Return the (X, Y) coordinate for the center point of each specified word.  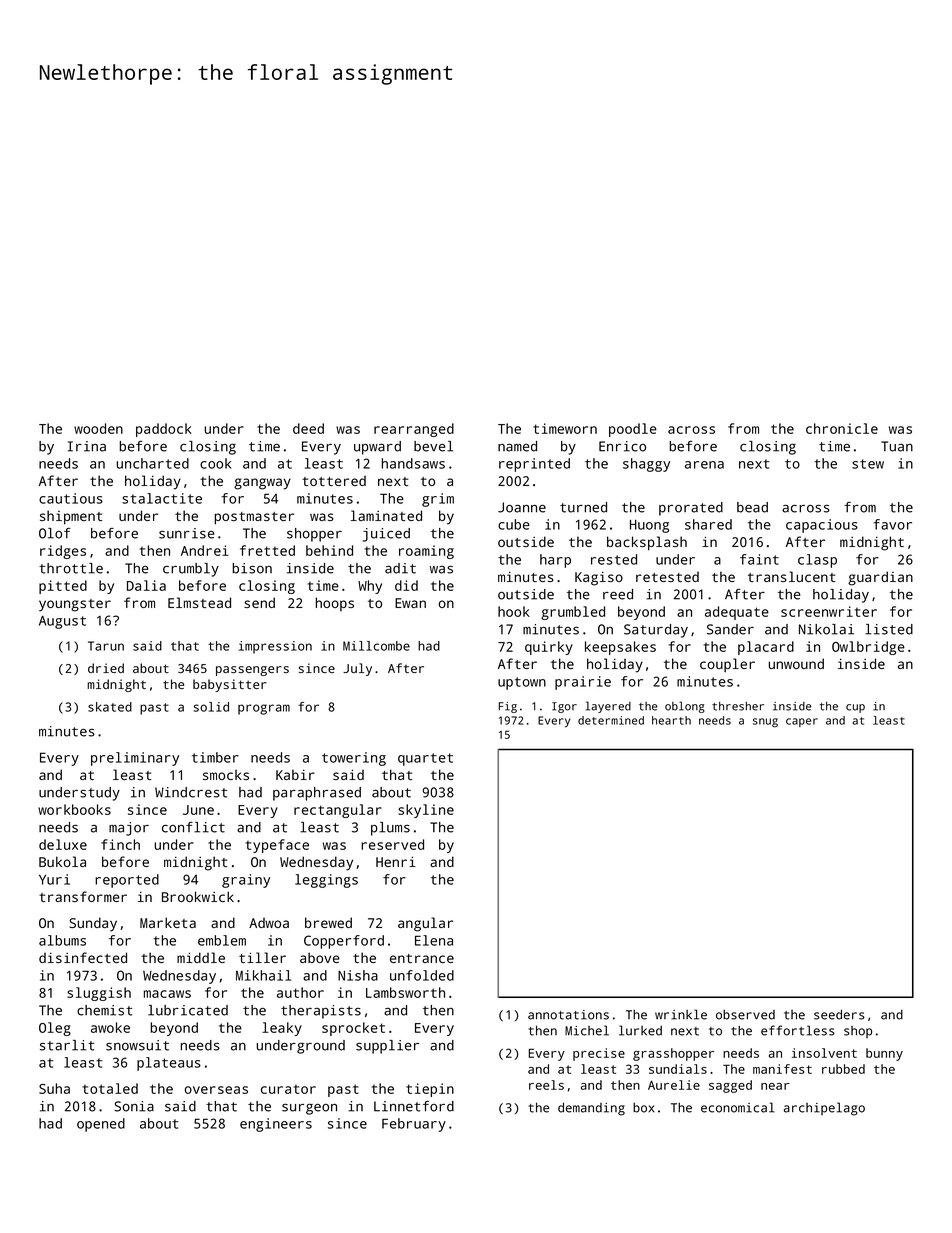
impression (275, 647)
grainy (246, 881)
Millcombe (376, 646)
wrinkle (681, 1014)
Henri (396, 861)
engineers (276, 1125)
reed (618, 594)
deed (308, 428)
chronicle (842, 428)
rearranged (414, 430)
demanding (591, 1109)
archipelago (824, 1109)
